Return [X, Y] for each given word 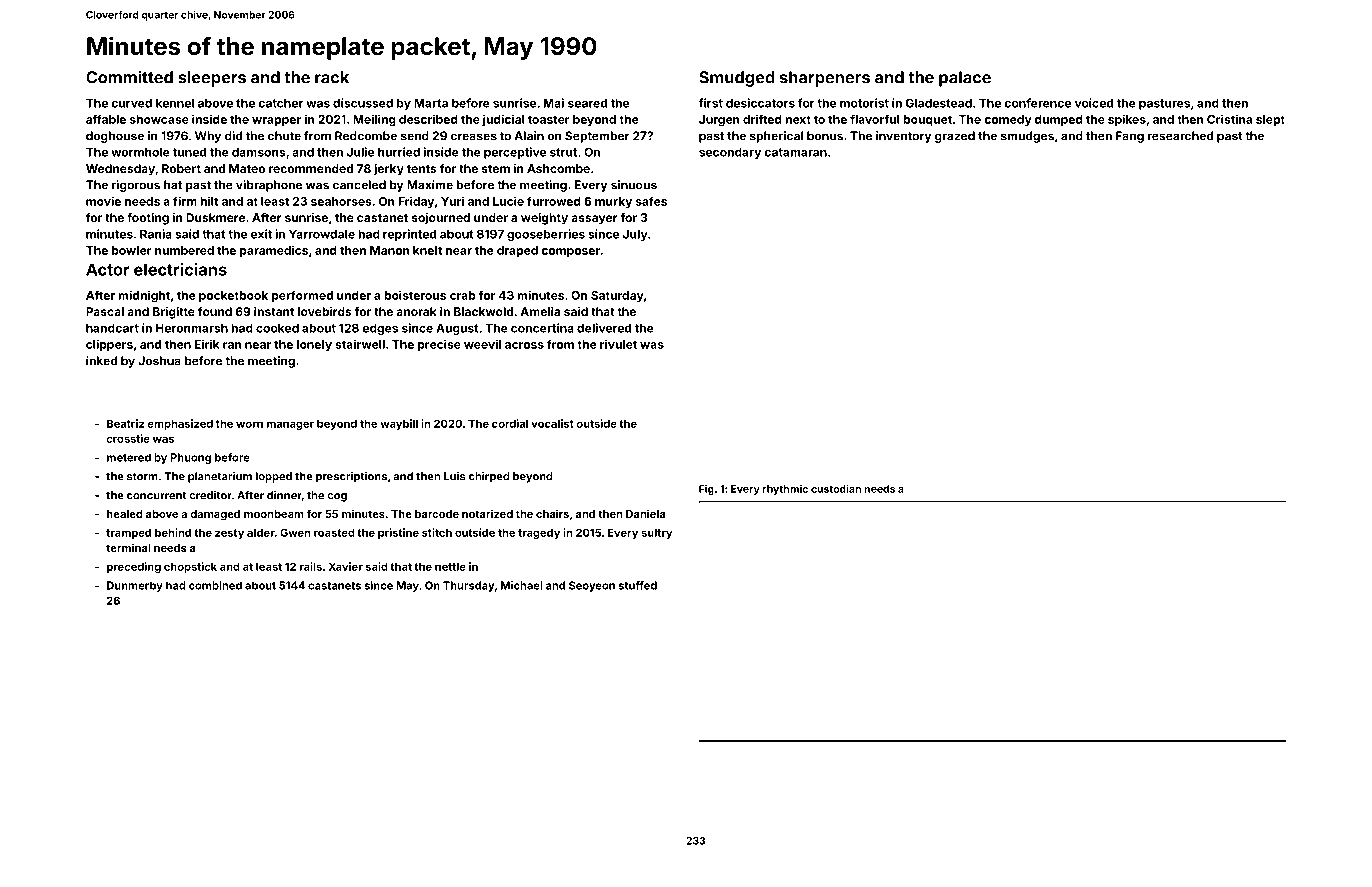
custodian [836, 489]
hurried [399, 152]
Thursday [468, 586]
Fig [706, 490]
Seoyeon [592, 586]
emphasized [180, 424]
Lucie [508, 201]
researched [1180, 136]
